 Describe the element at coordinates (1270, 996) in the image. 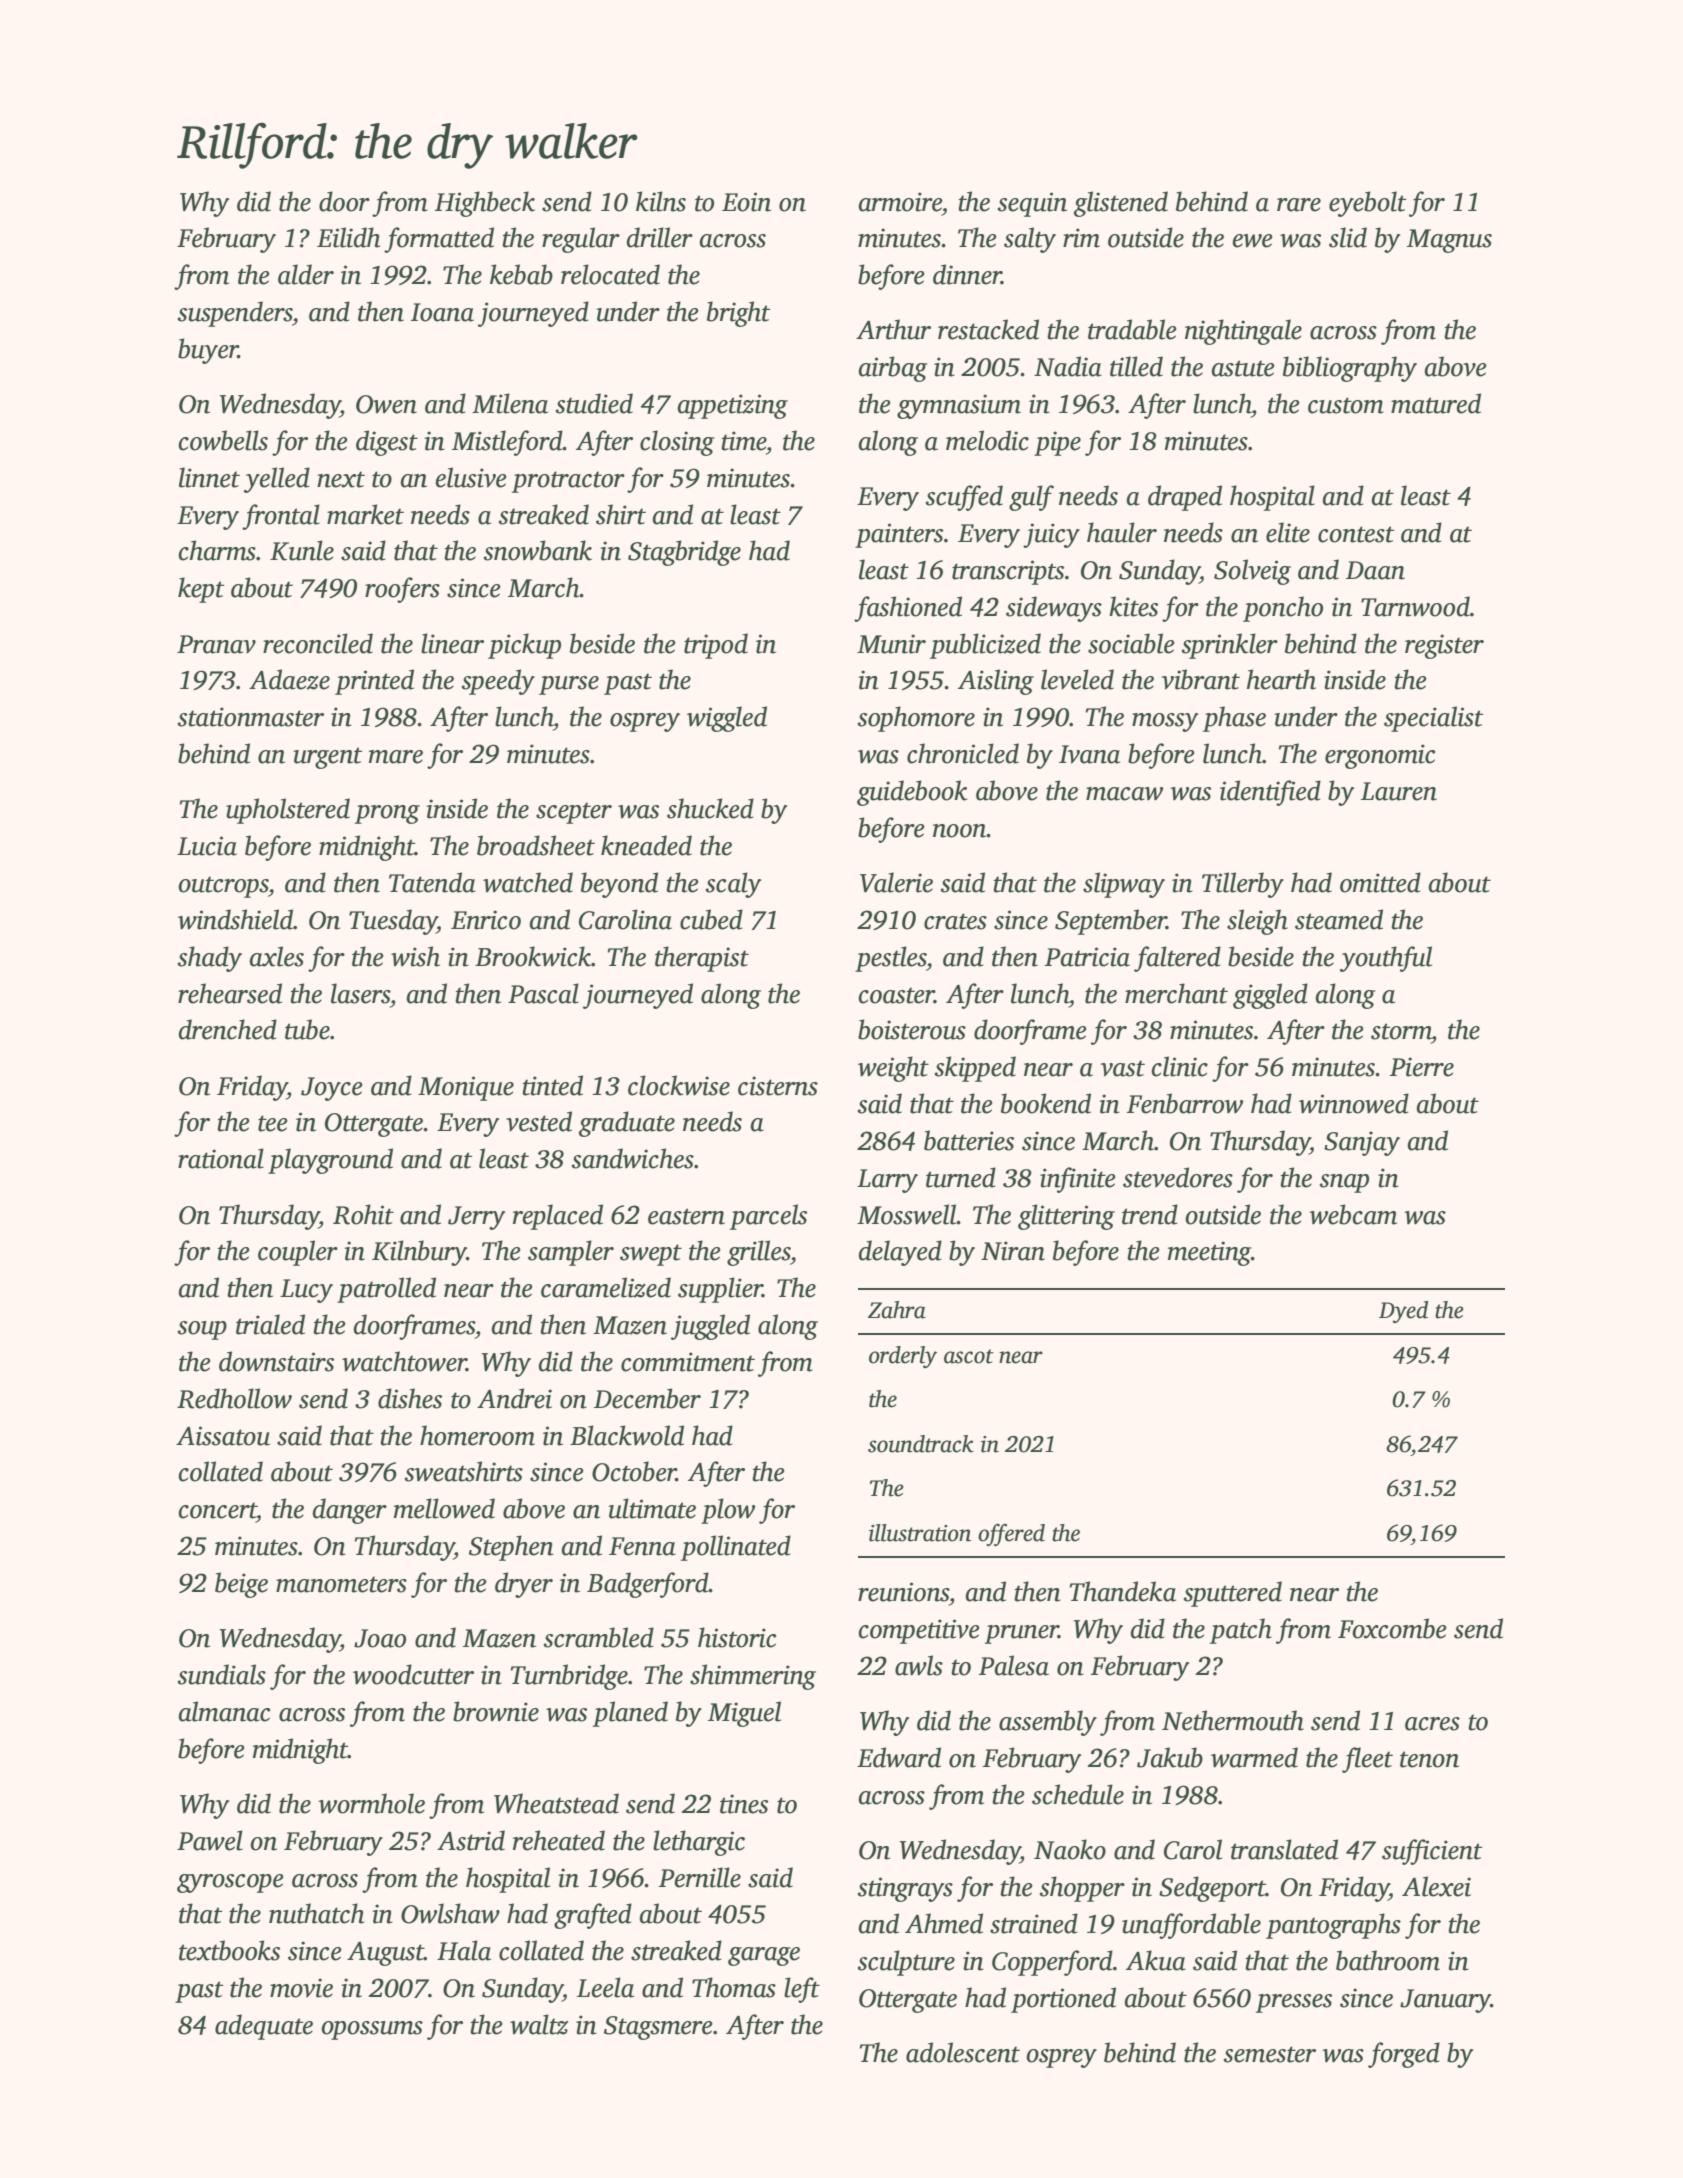

I see `giggled` at that location.
